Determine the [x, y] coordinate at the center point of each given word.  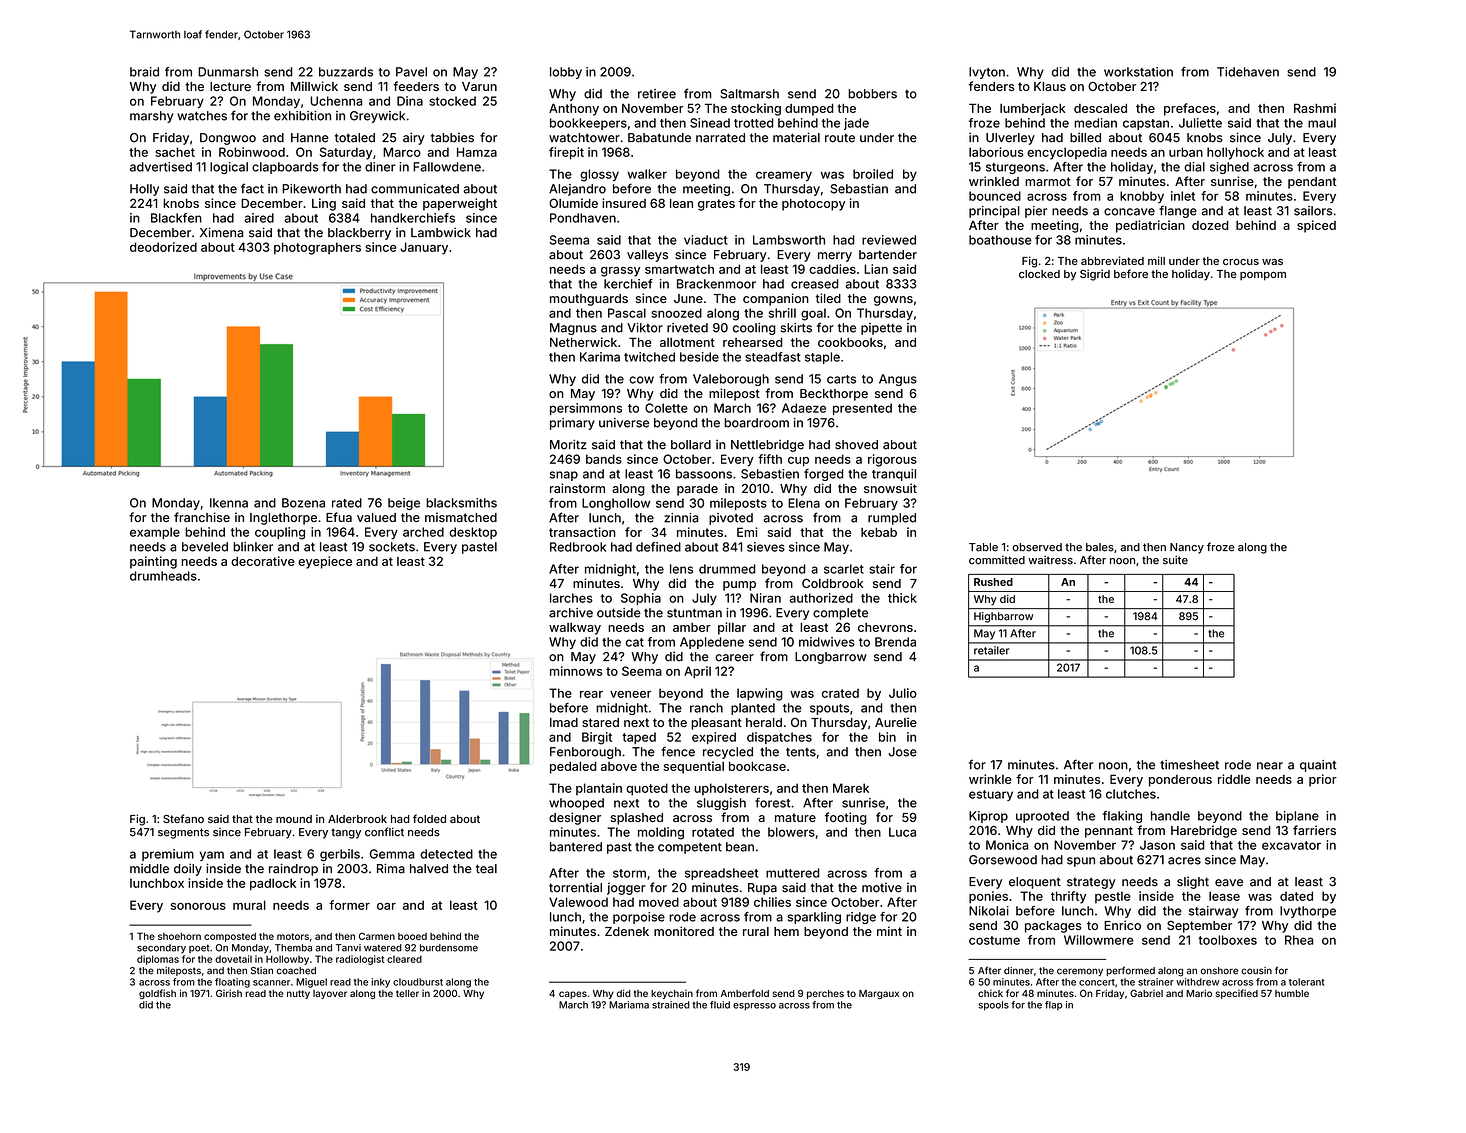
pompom [1263, 276]
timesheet [1189, 765]
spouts [829, 709]
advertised [161, 167]
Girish [229, 993]
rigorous [892, 460]
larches [571, 598]
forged [824, 475]
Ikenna [229, 503]
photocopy [813, 205]
